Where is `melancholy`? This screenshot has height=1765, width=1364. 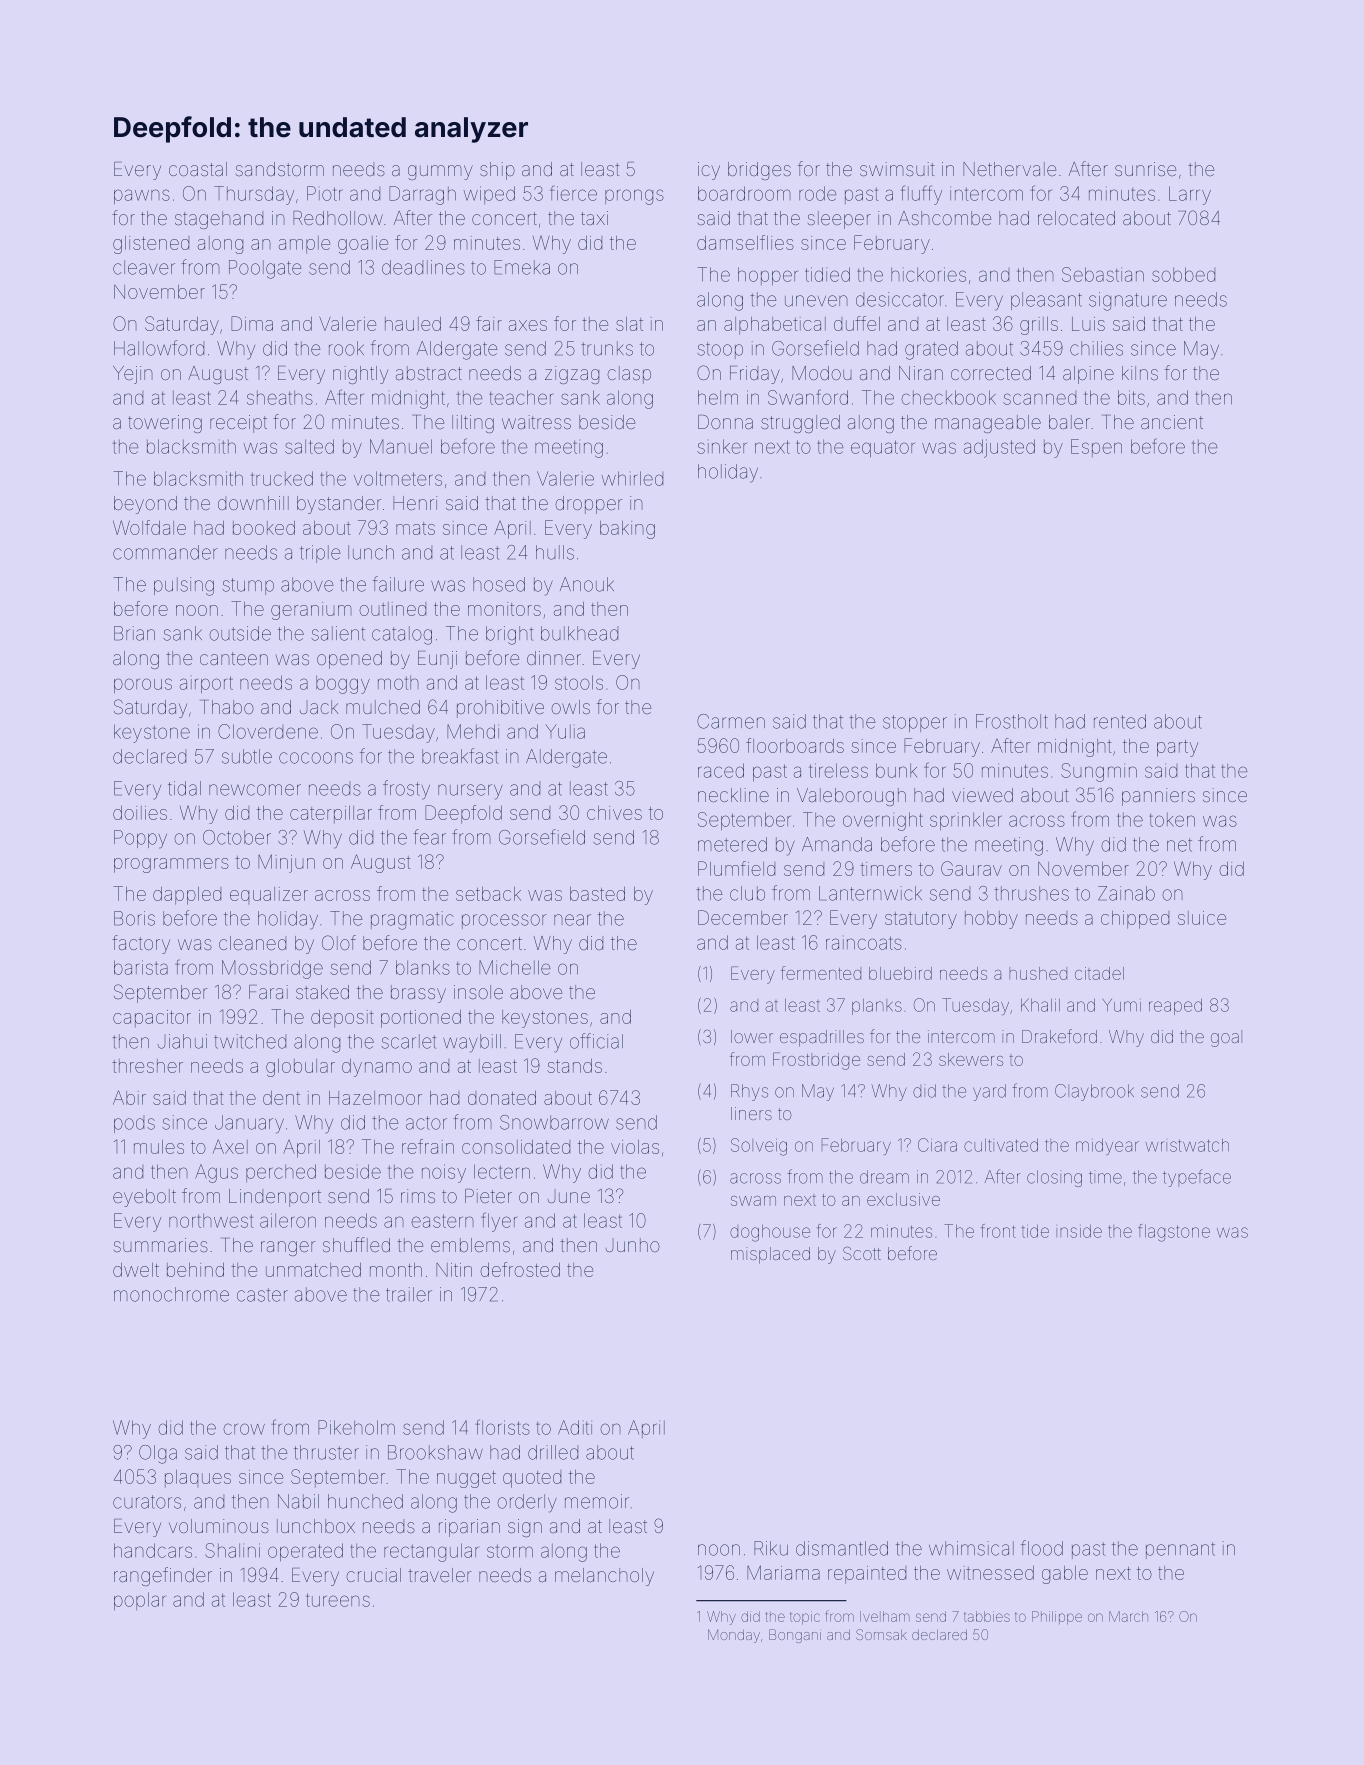 melancholy is located at coordinates (604, 1577).
